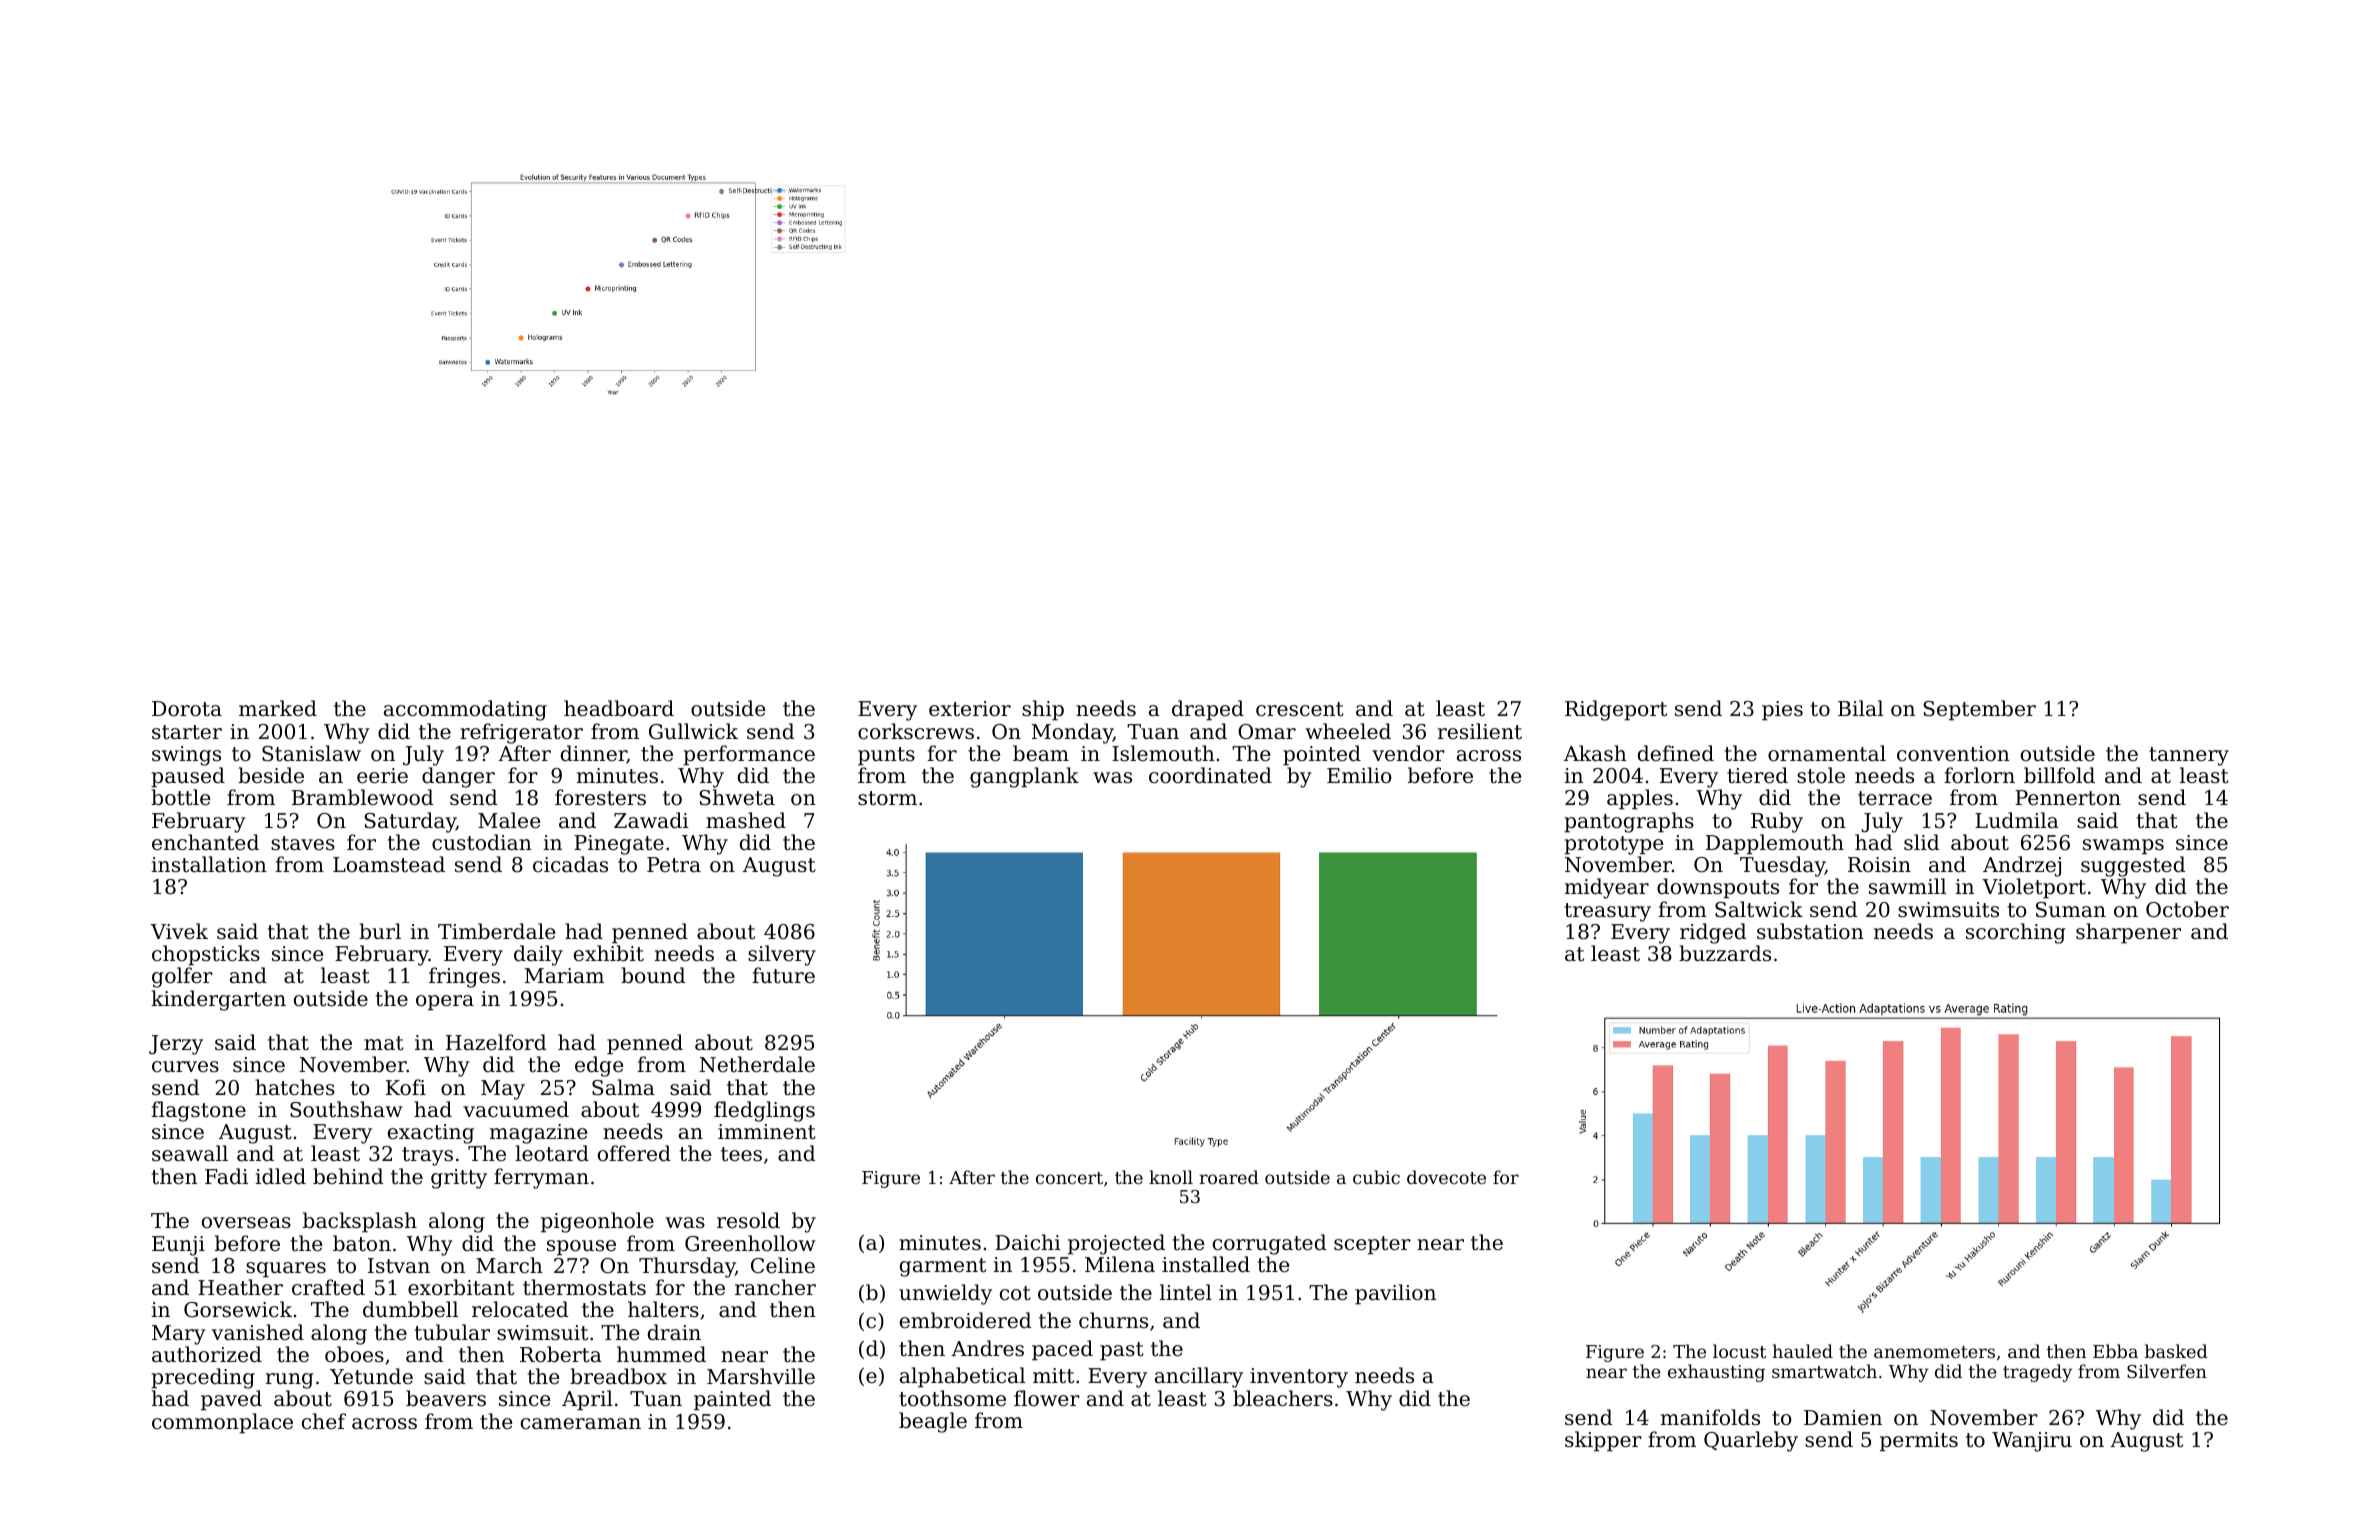 The height and width of the screenshot is (1540, 2380). Describe the element at coordinates (674, 864) in the screenshot. I see `Petra` at that location.
